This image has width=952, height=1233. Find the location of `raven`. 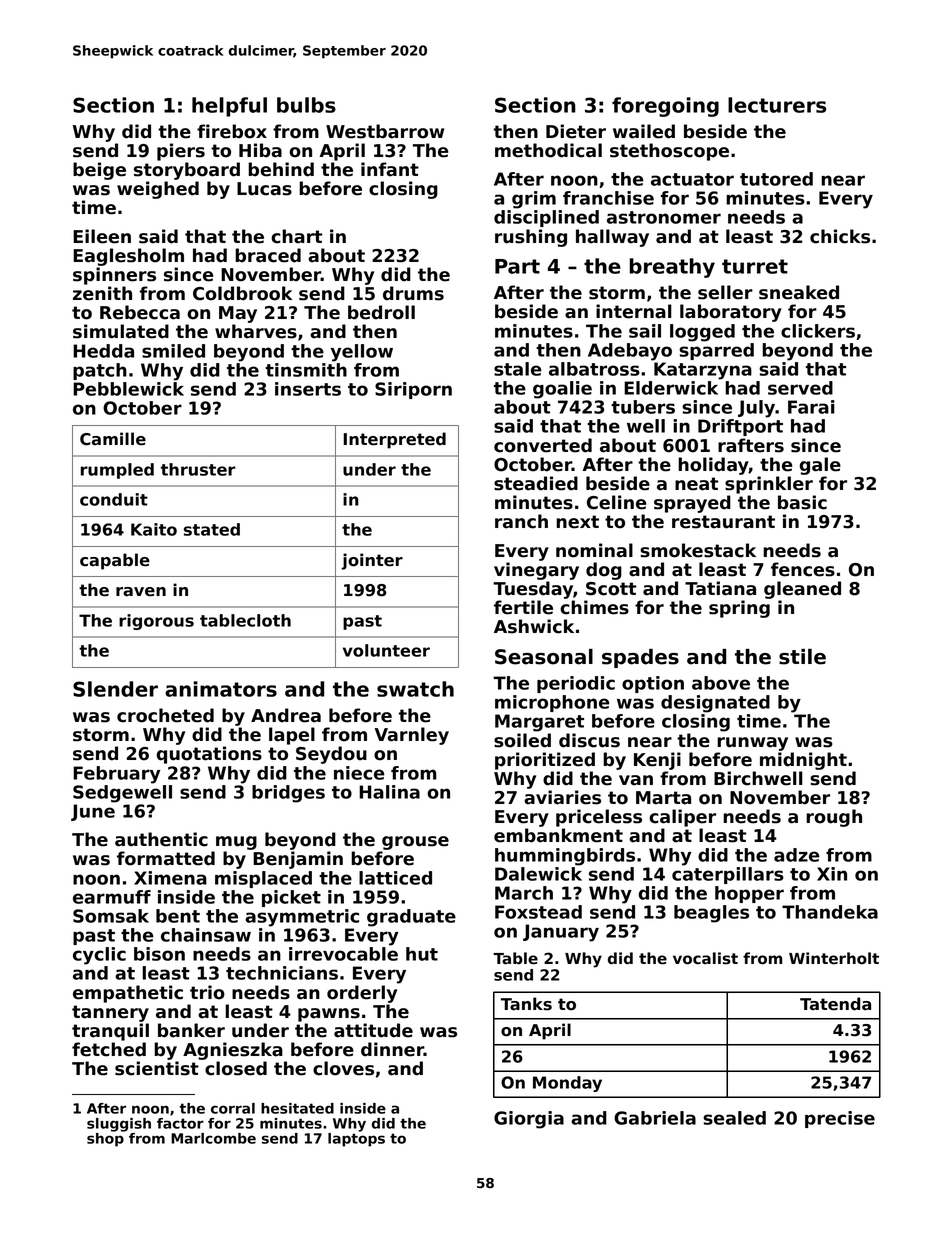

raven is located at coordinates (141, 592).
